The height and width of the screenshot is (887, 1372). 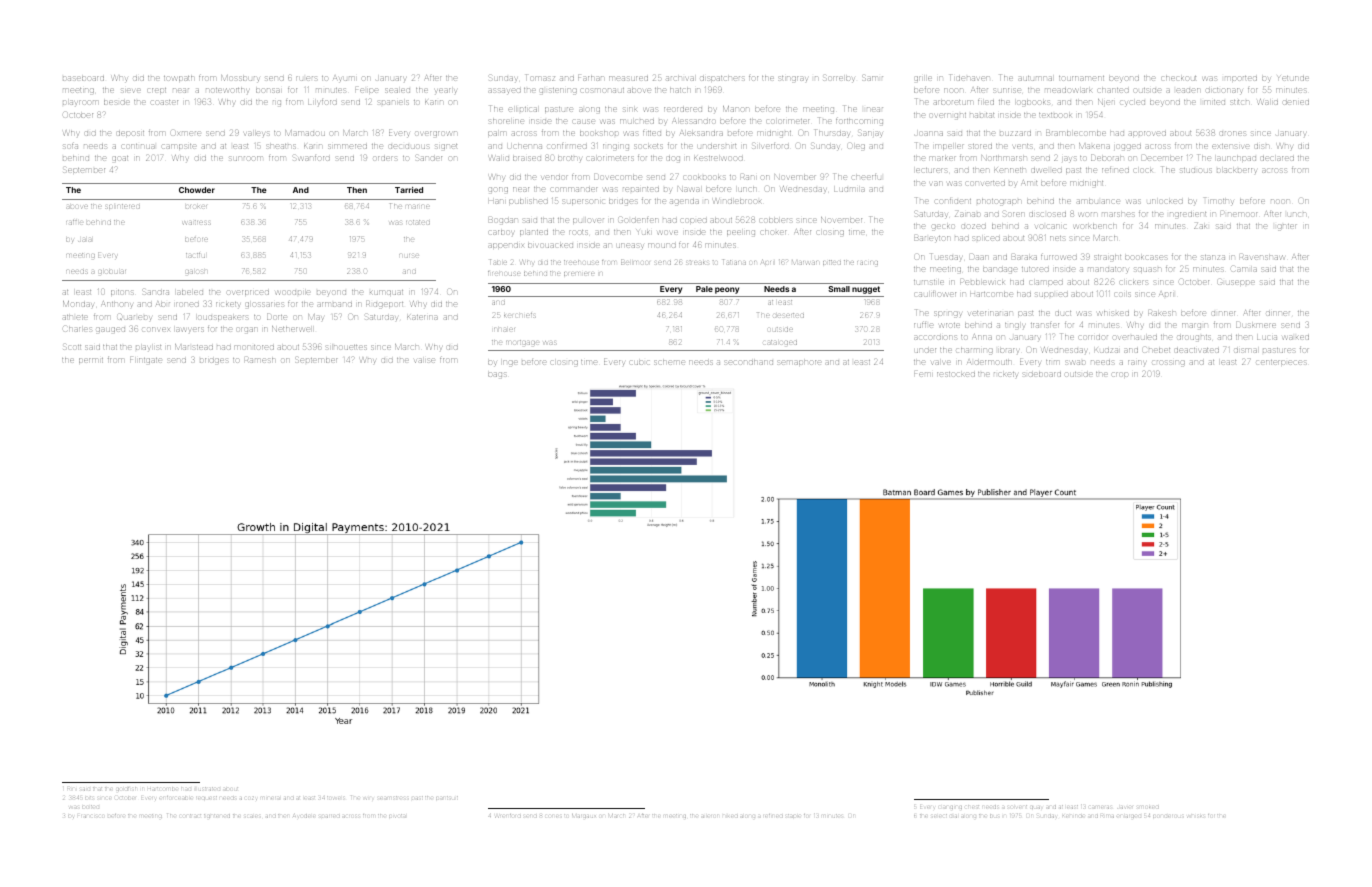 I want to click on waitress, so click(x=197, y=222).
